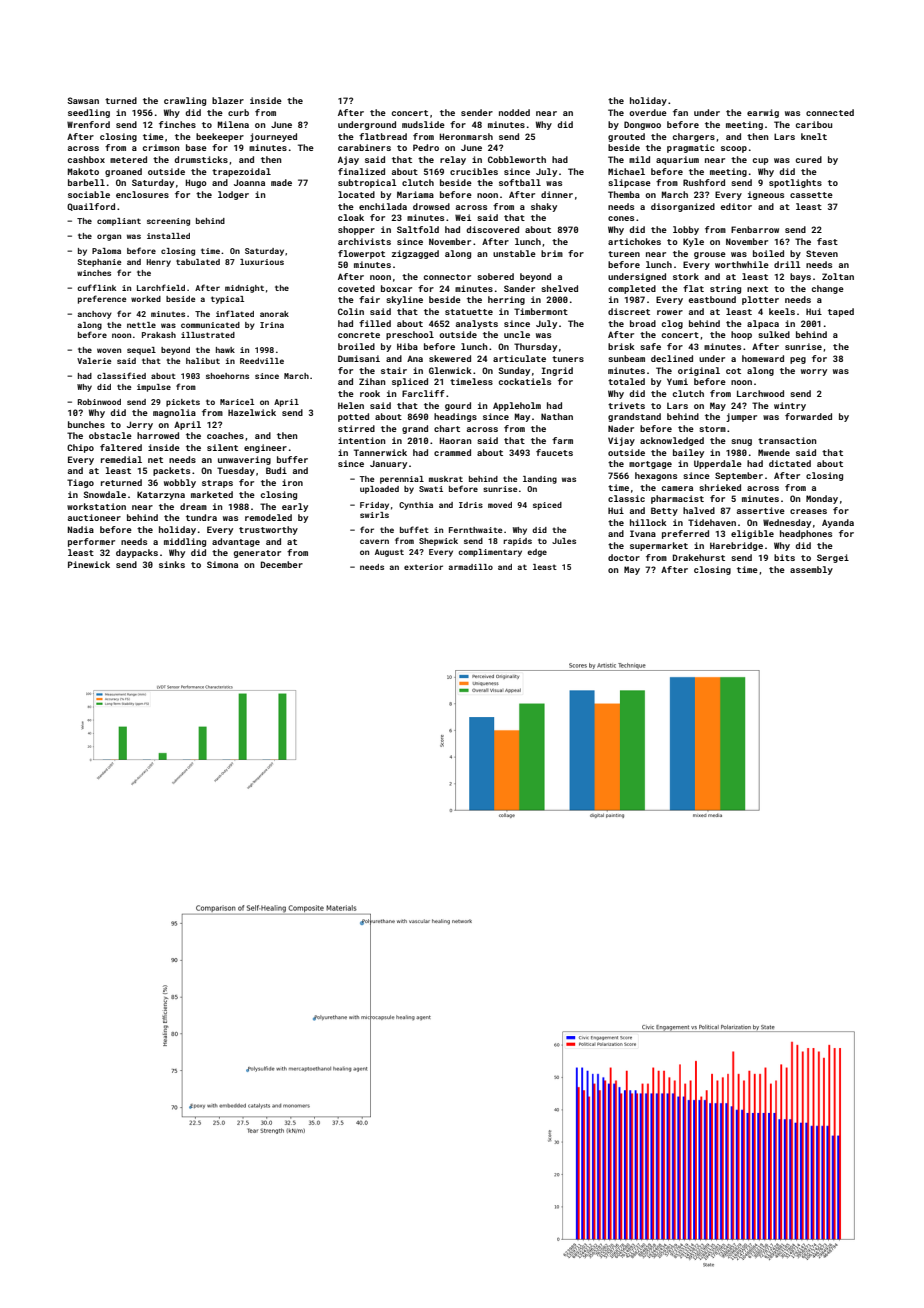 Image resolution: width=924 pixels, height=1308 pixels. I want to click on assembly, so click(811, 570).
